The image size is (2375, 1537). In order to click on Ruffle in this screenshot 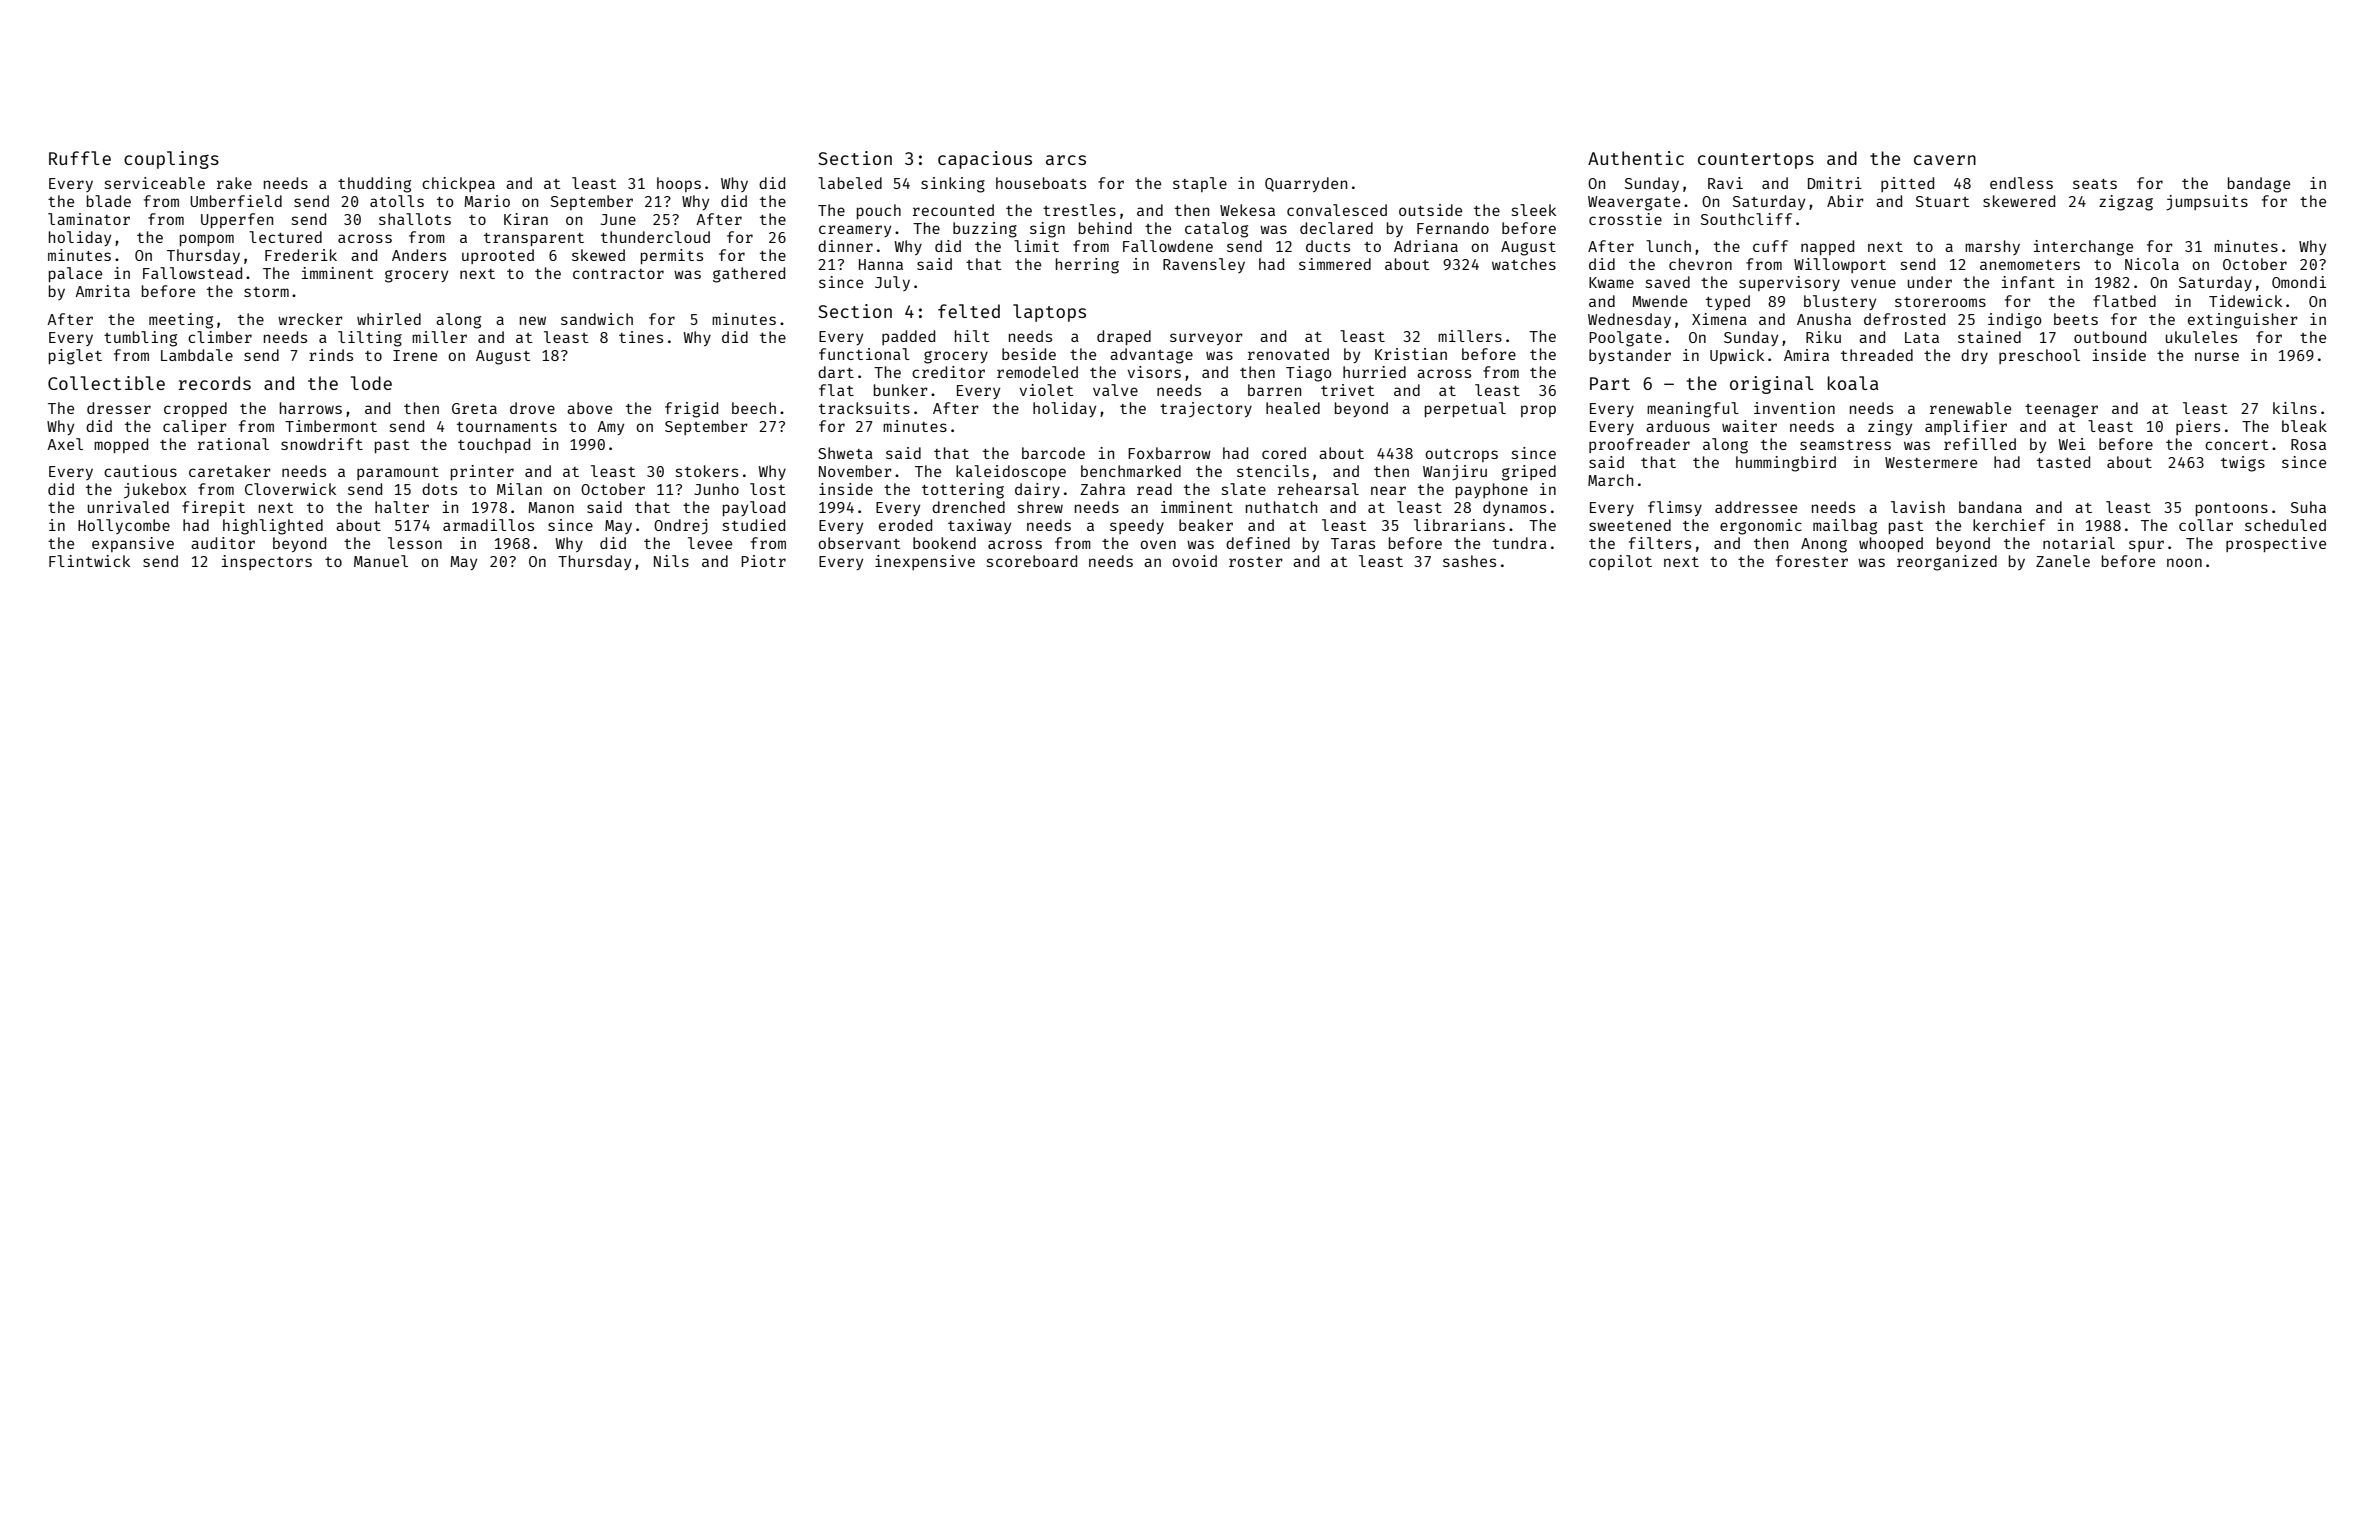, I will do `click(80, 158)`.
